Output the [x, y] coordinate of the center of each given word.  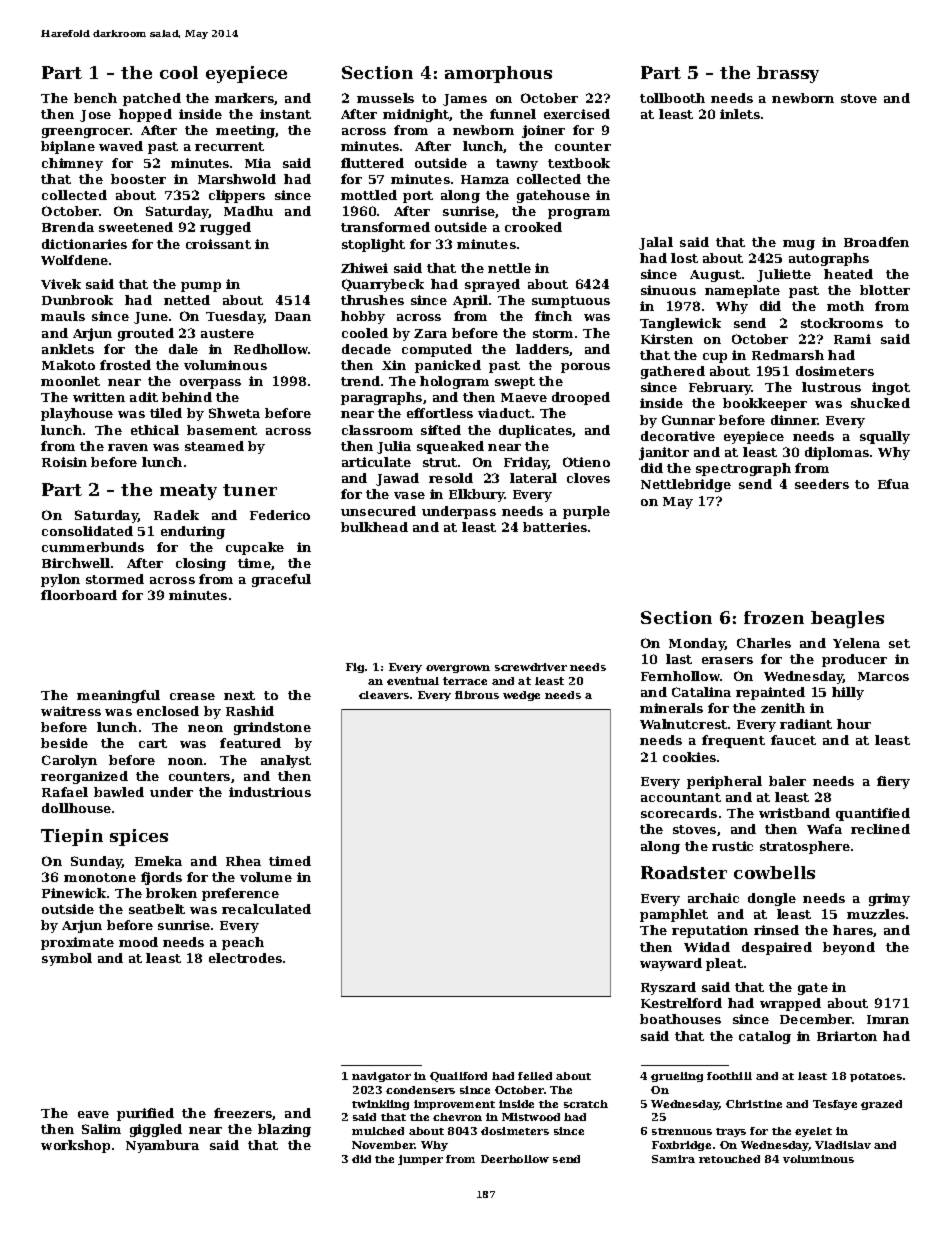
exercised [577, 114]
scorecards [679, 813]
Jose [95, 116]
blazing [284, 1130]
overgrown [458, 669]
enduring [193, 532]
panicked [448, 366]
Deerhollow [515, 1159]
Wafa [824, 829]
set [899, 643]
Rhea [243, 861]
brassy [788, 74]
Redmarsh [788, 355]
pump [201, 287]
